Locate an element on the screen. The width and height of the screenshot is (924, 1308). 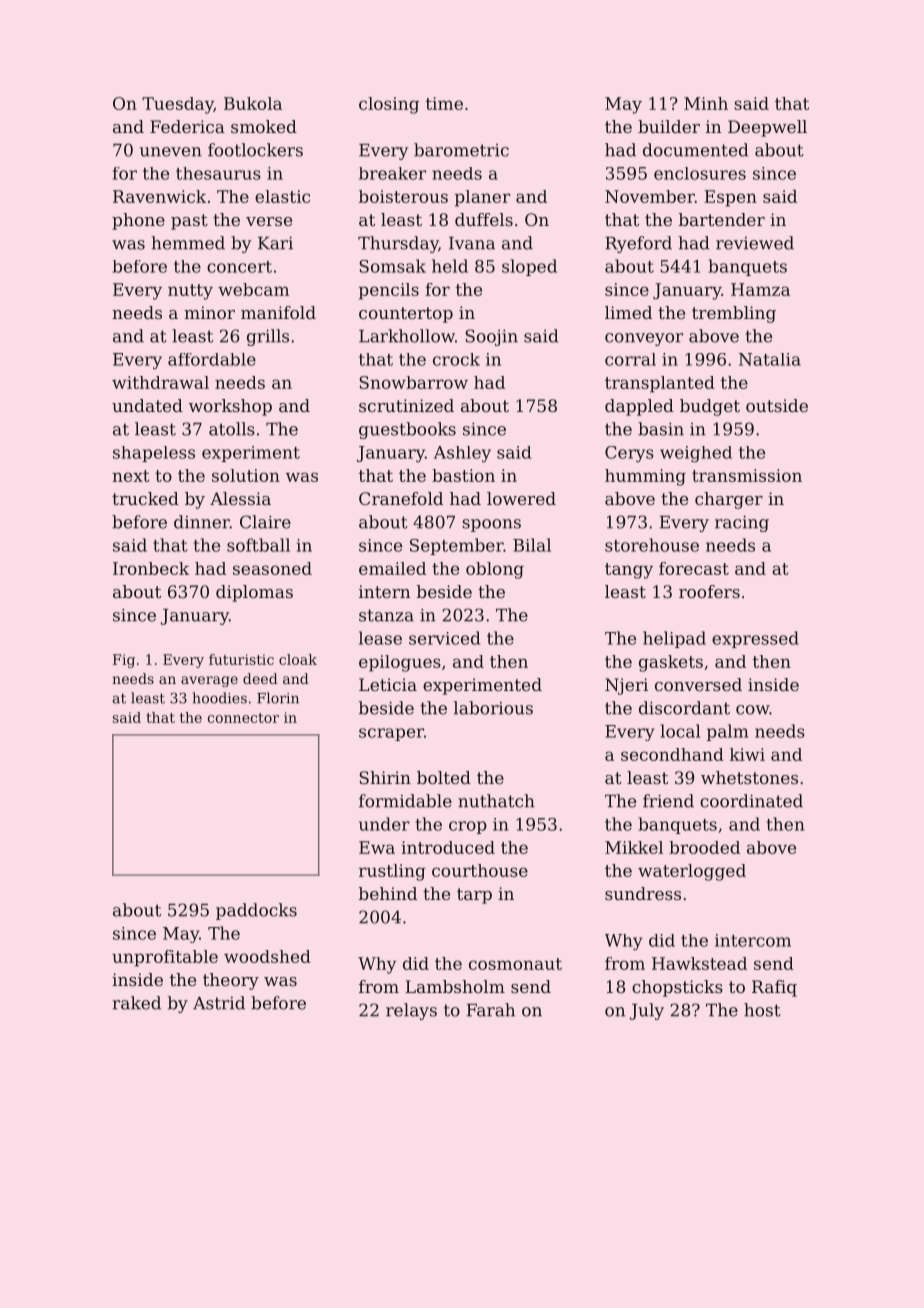
Mikkel is located at coordinates (634, 847).
